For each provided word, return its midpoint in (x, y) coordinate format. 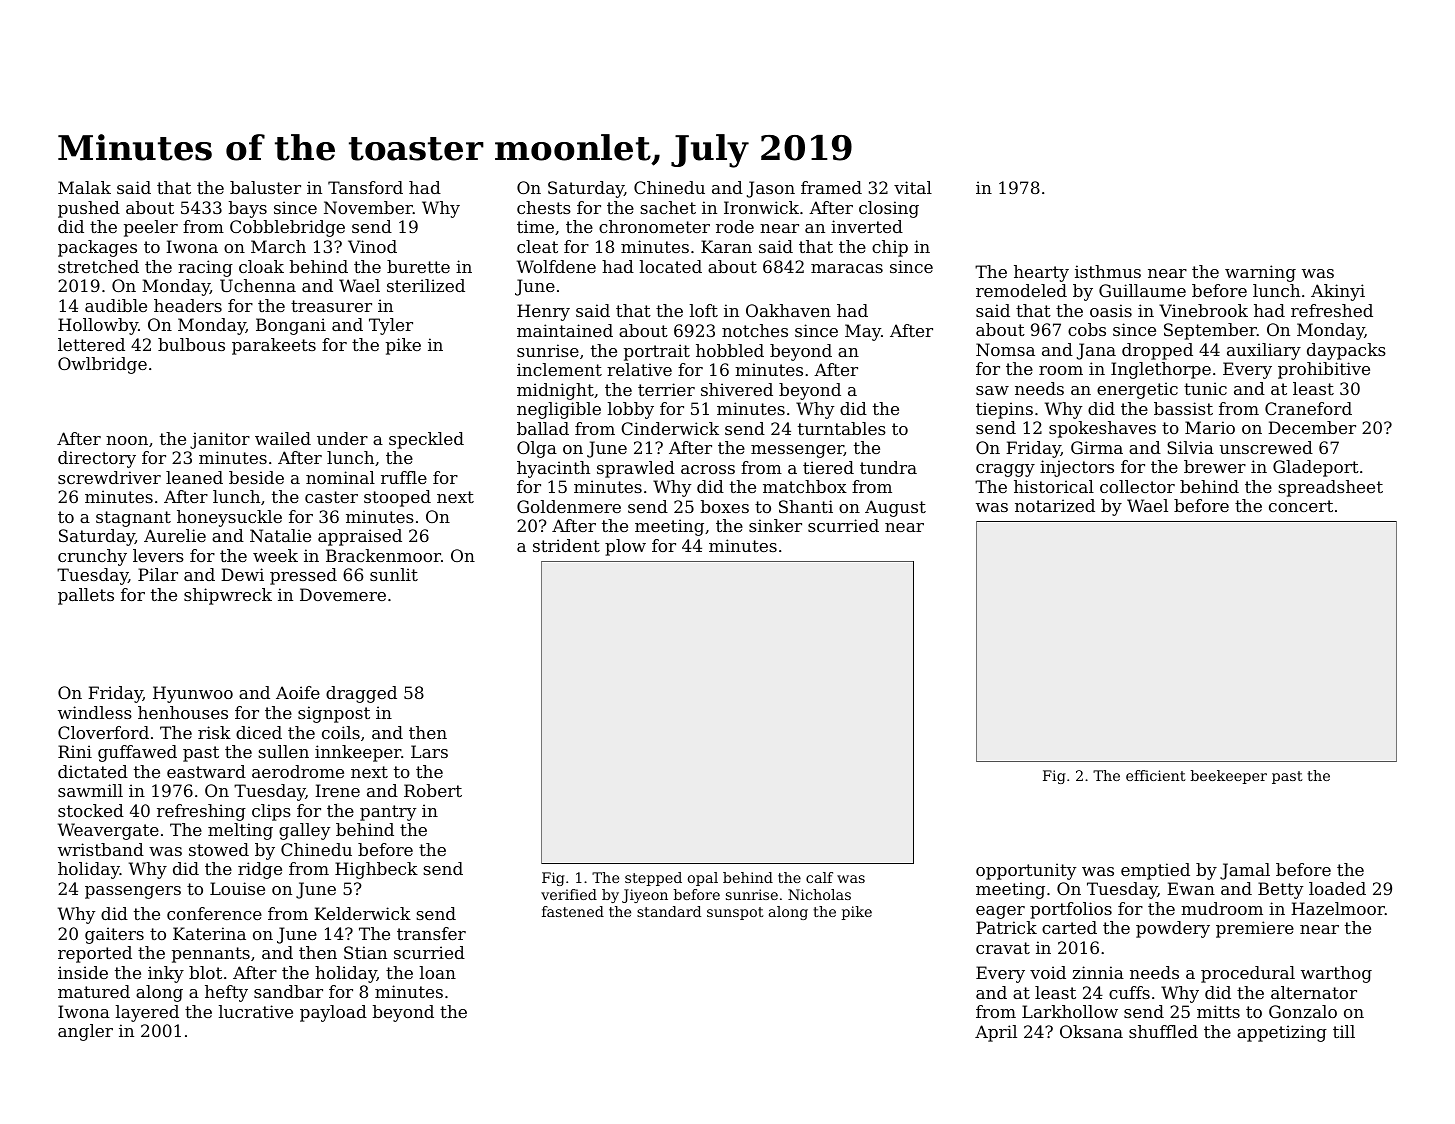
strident (566, 545)
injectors (1077, 468)
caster (331, 497)
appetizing (1282, 1033)
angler (85, 1032)
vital (913, 187)
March (278, 246)
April (996, 1033)
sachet (668, 207)
